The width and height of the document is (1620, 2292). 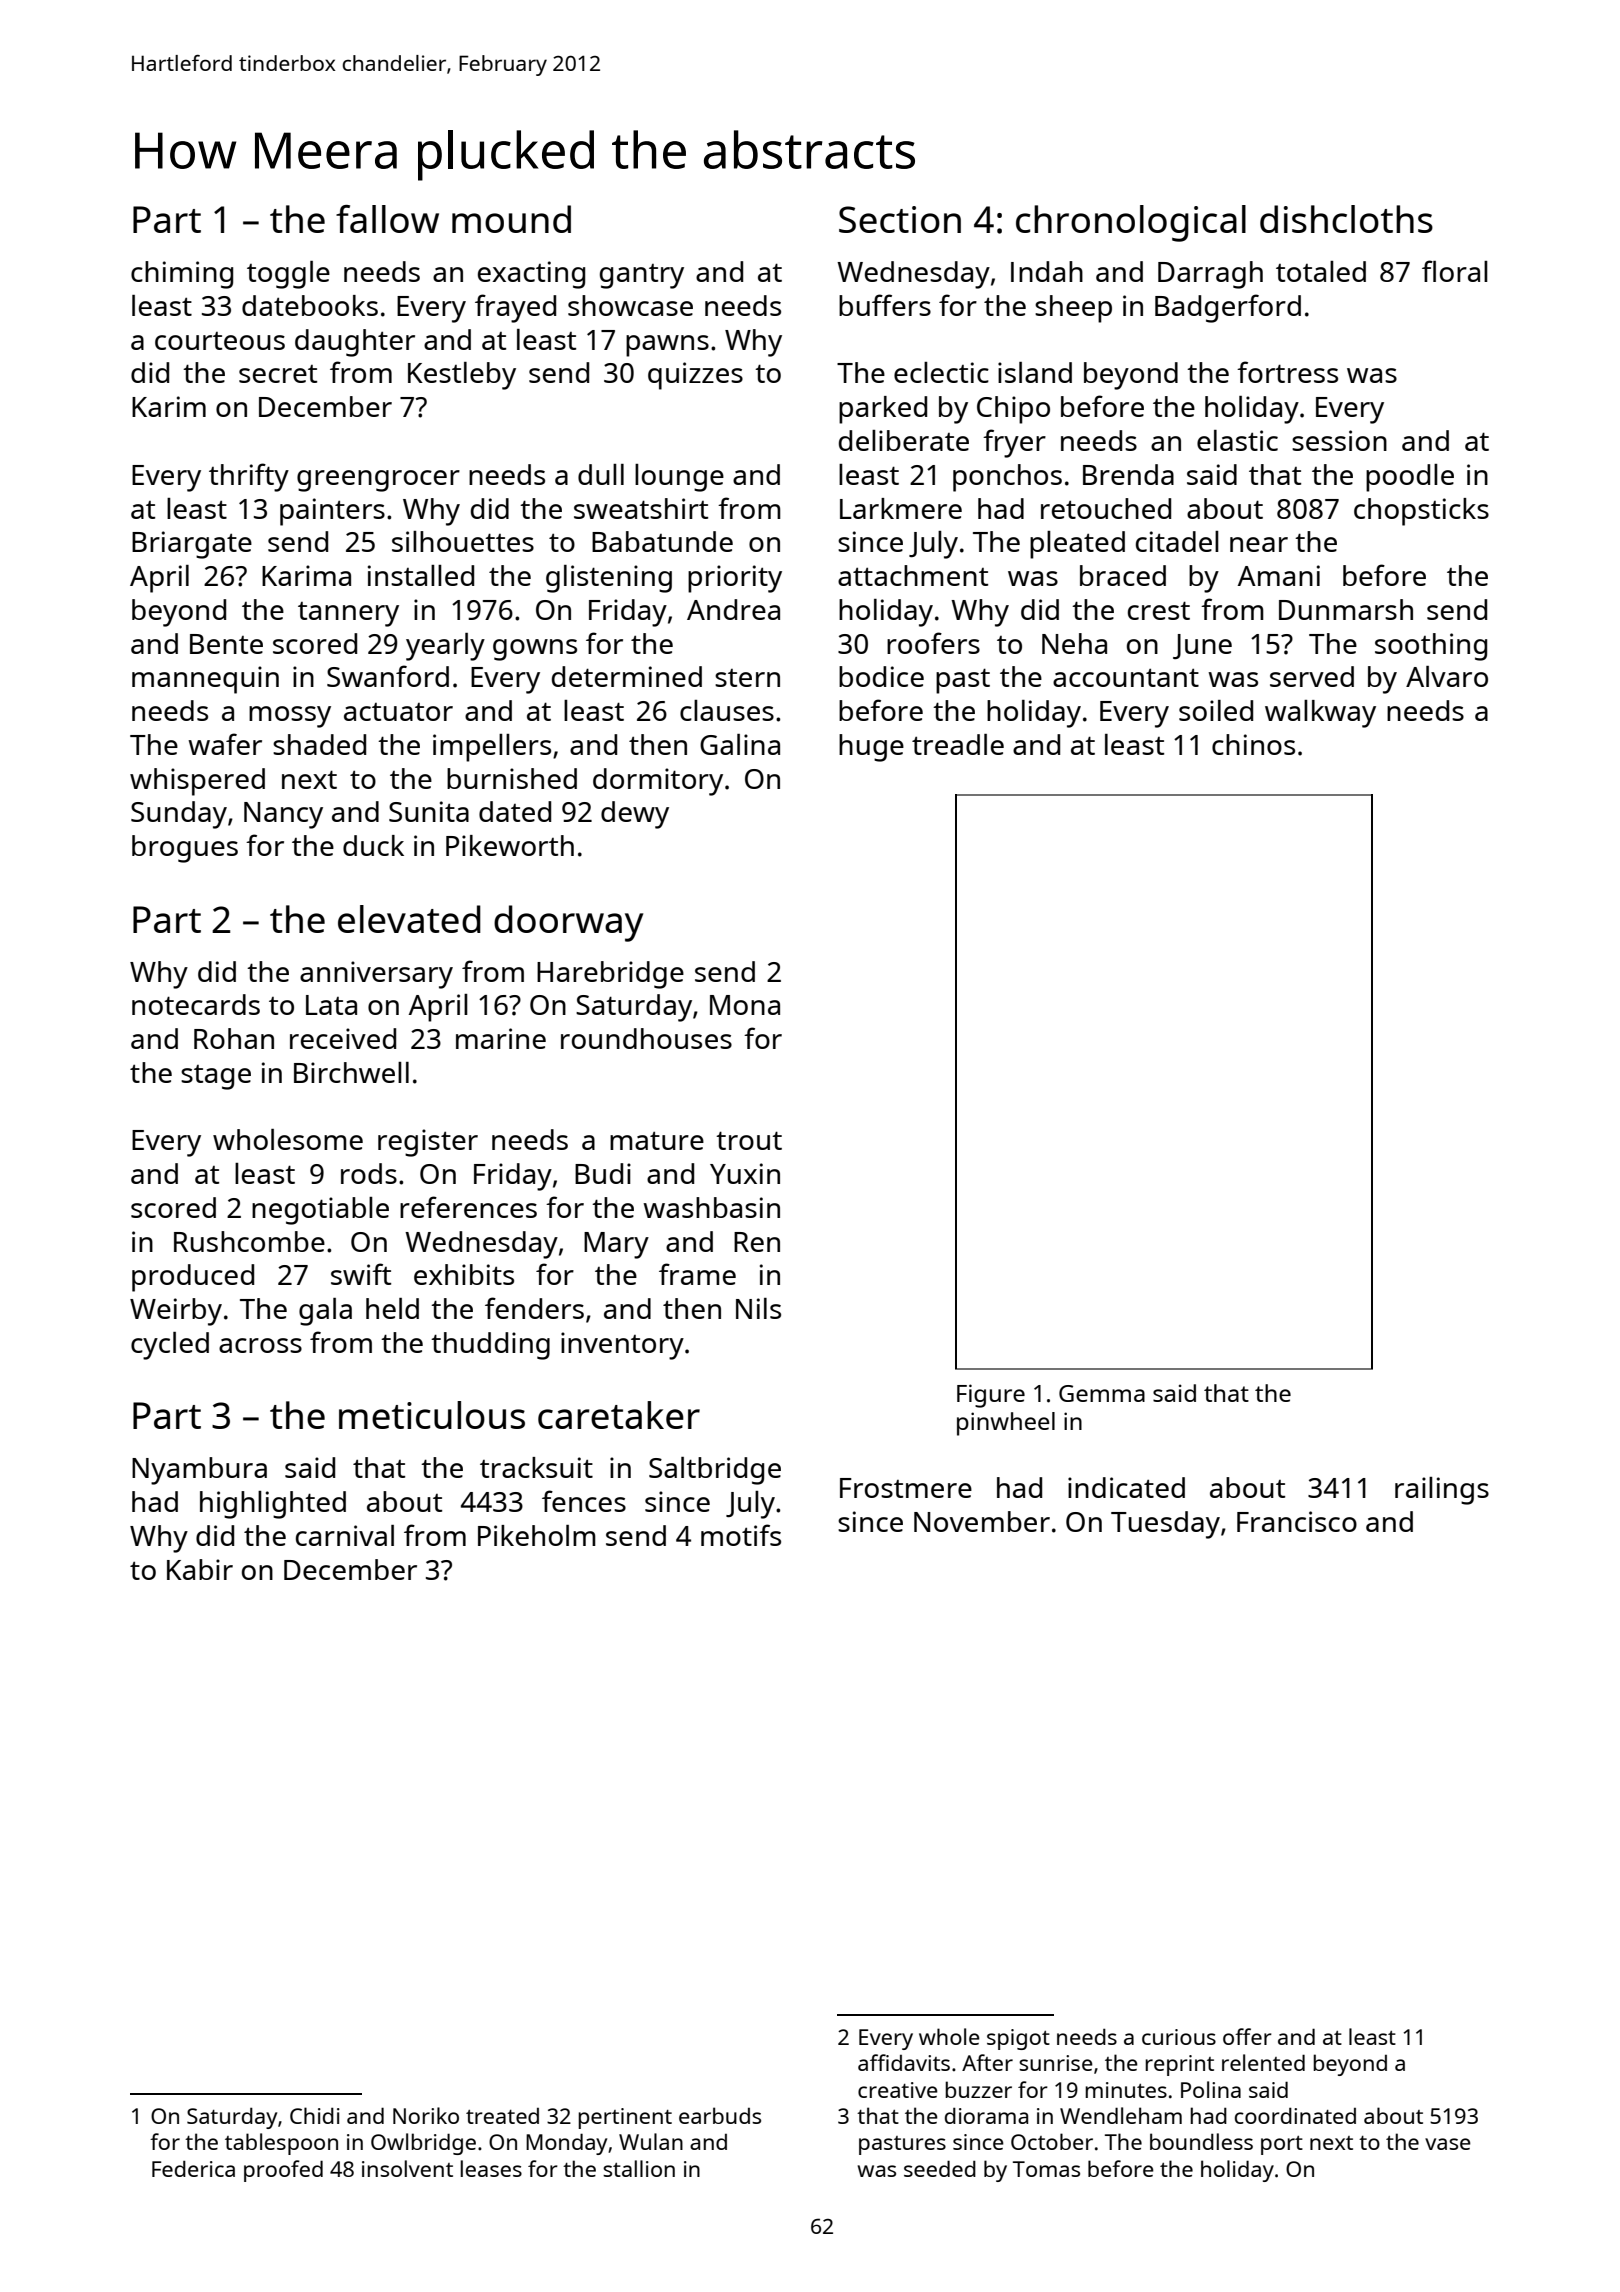 I want to click on Francisco, so click(x=1297, y=1521).
